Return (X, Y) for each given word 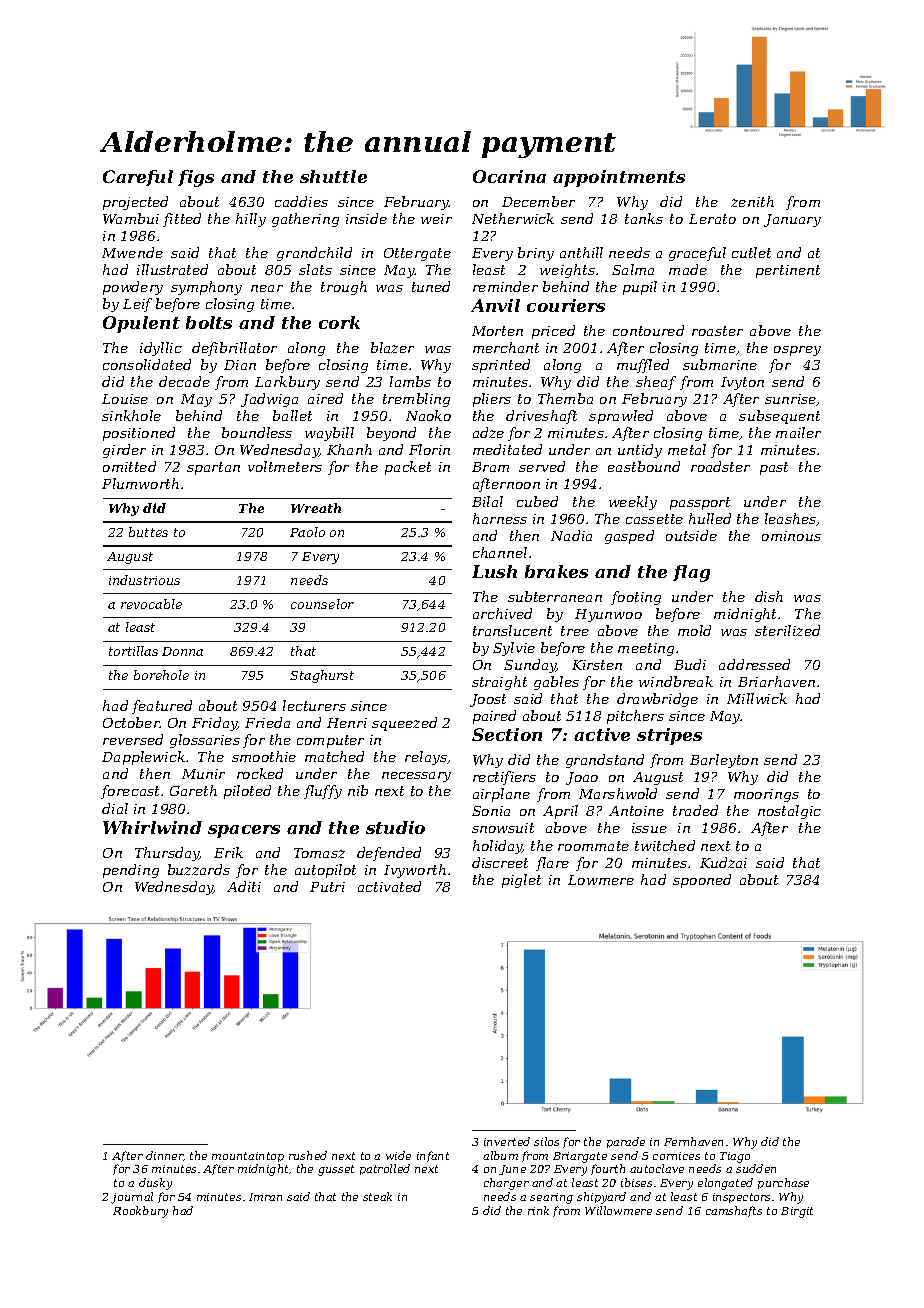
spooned (702, 881)
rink (538, 1210)
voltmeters (285, 466)
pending (131, 871)
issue (649, 828)
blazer (392, 347)
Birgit (797, 1212)
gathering (305, 220)
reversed (133, 739)
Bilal (487, 501)
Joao (582, 778)
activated (389, 886)
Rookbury (140, 1212)
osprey (797, 351)
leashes (791, 519)
